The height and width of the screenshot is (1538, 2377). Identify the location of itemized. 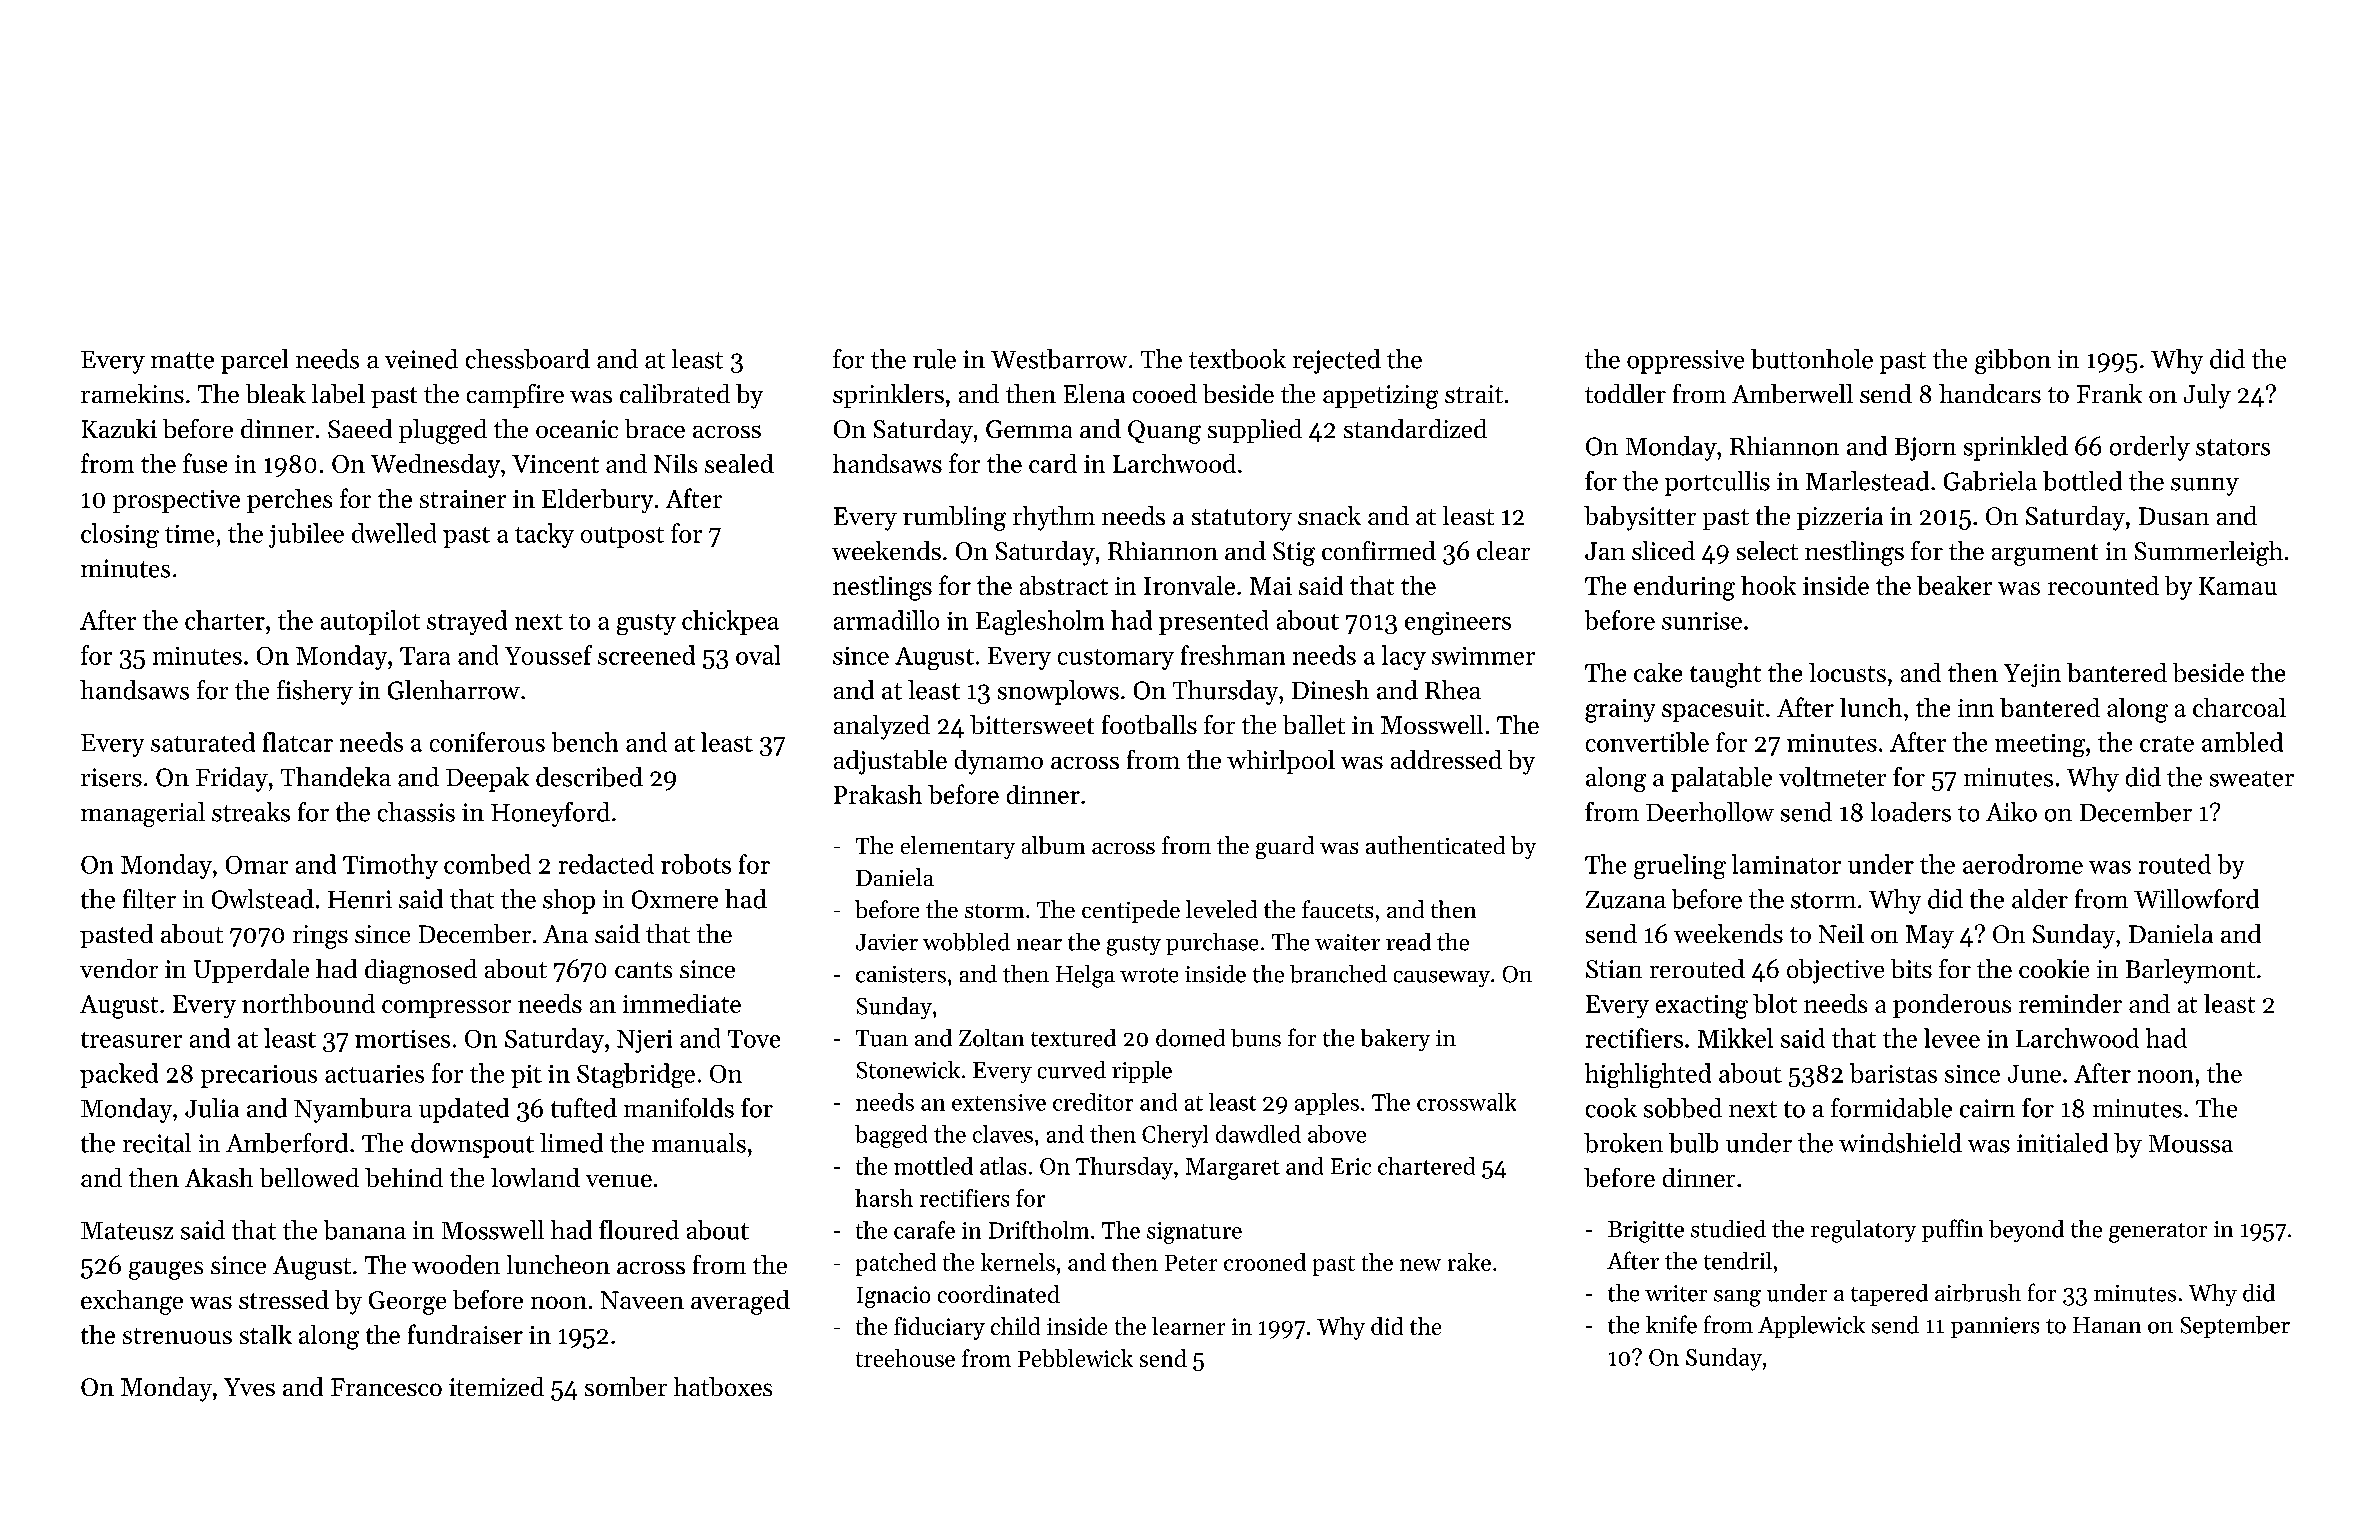
(496, 1386).
